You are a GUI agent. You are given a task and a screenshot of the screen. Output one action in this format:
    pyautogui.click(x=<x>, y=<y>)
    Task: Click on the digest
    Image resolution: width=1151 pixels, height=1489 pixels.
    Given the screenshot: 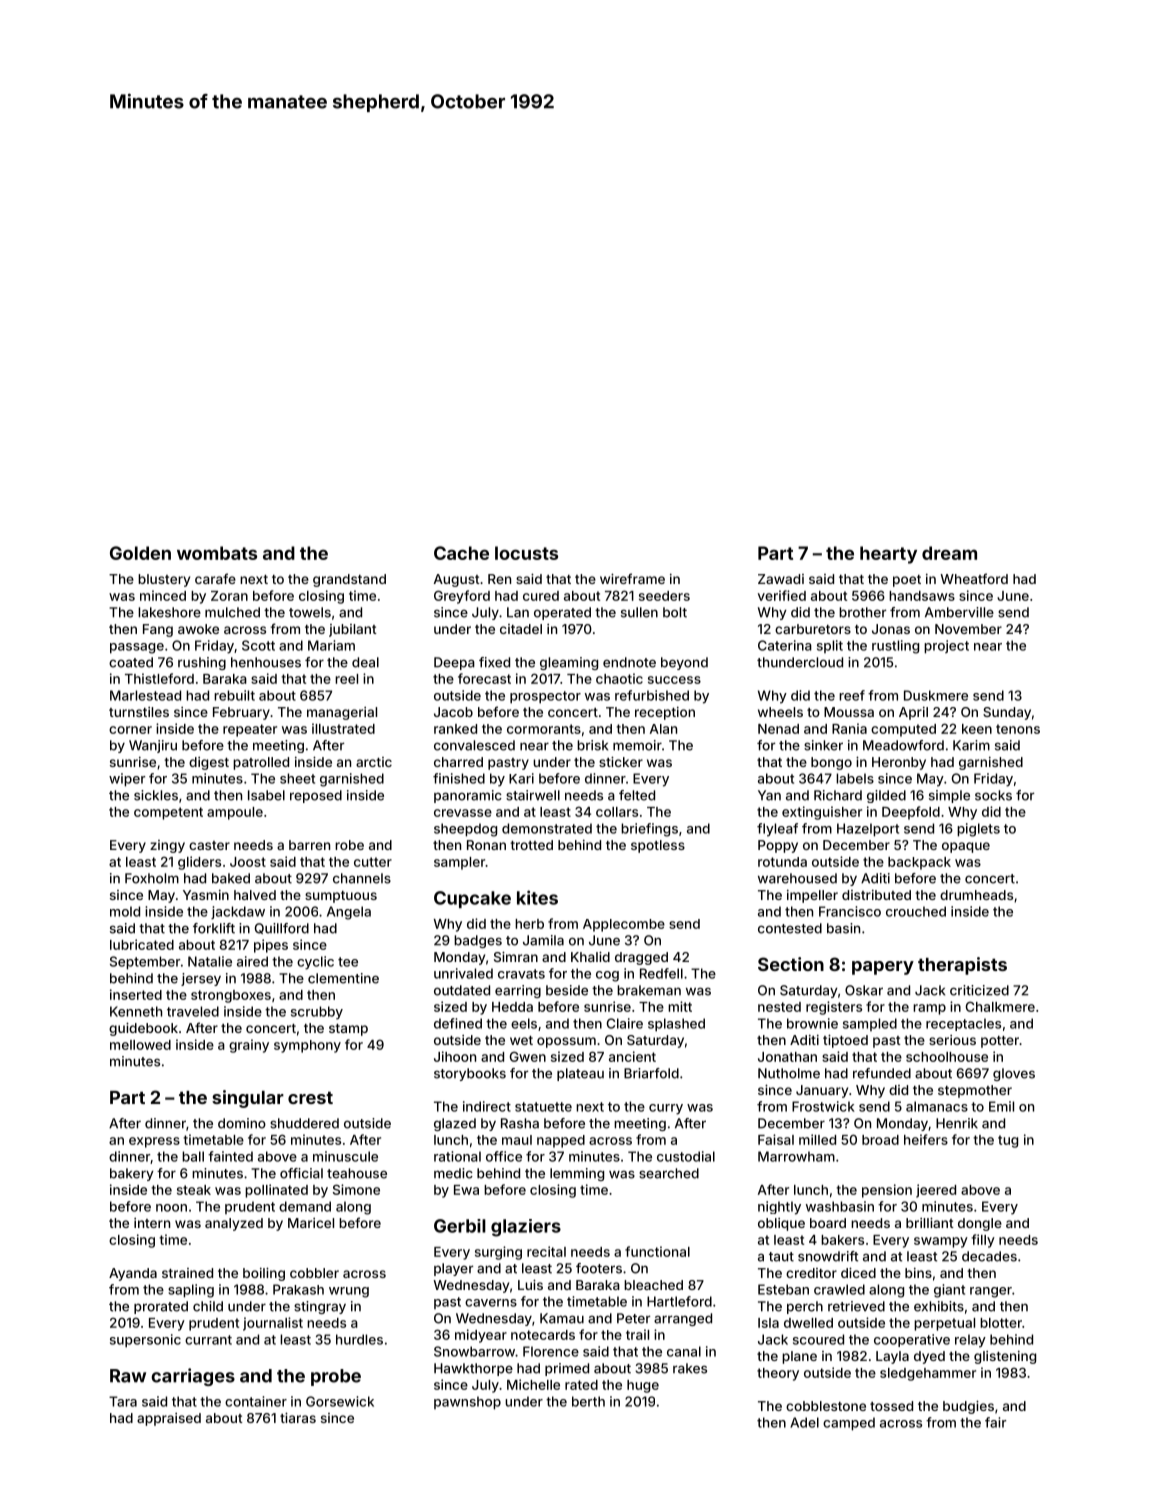 What is the action you would take?
    pyautogui.click(x=209, y=763)
